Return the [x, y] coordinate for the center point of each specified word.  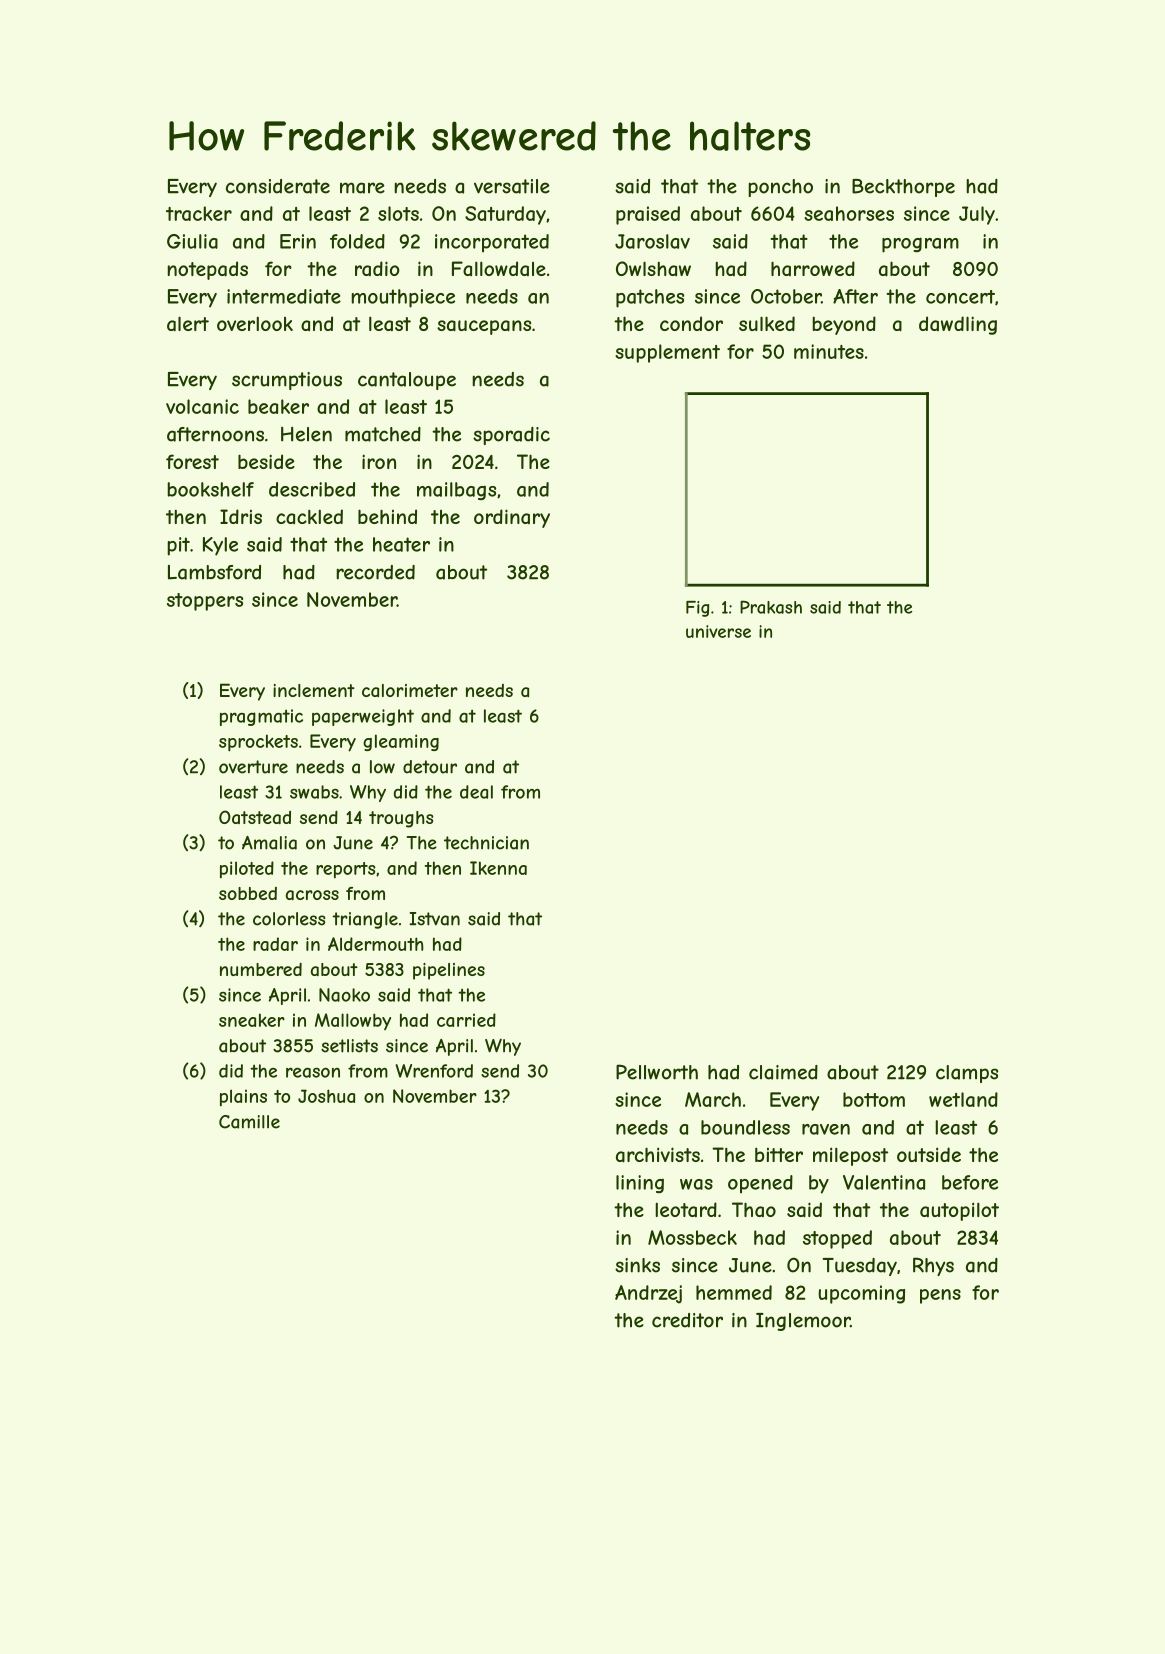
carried [466, 1020]
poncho [780, 188]
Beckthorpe [903, 188]
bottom [874, 1099]
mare [362, 188]
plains [243, 1097]
